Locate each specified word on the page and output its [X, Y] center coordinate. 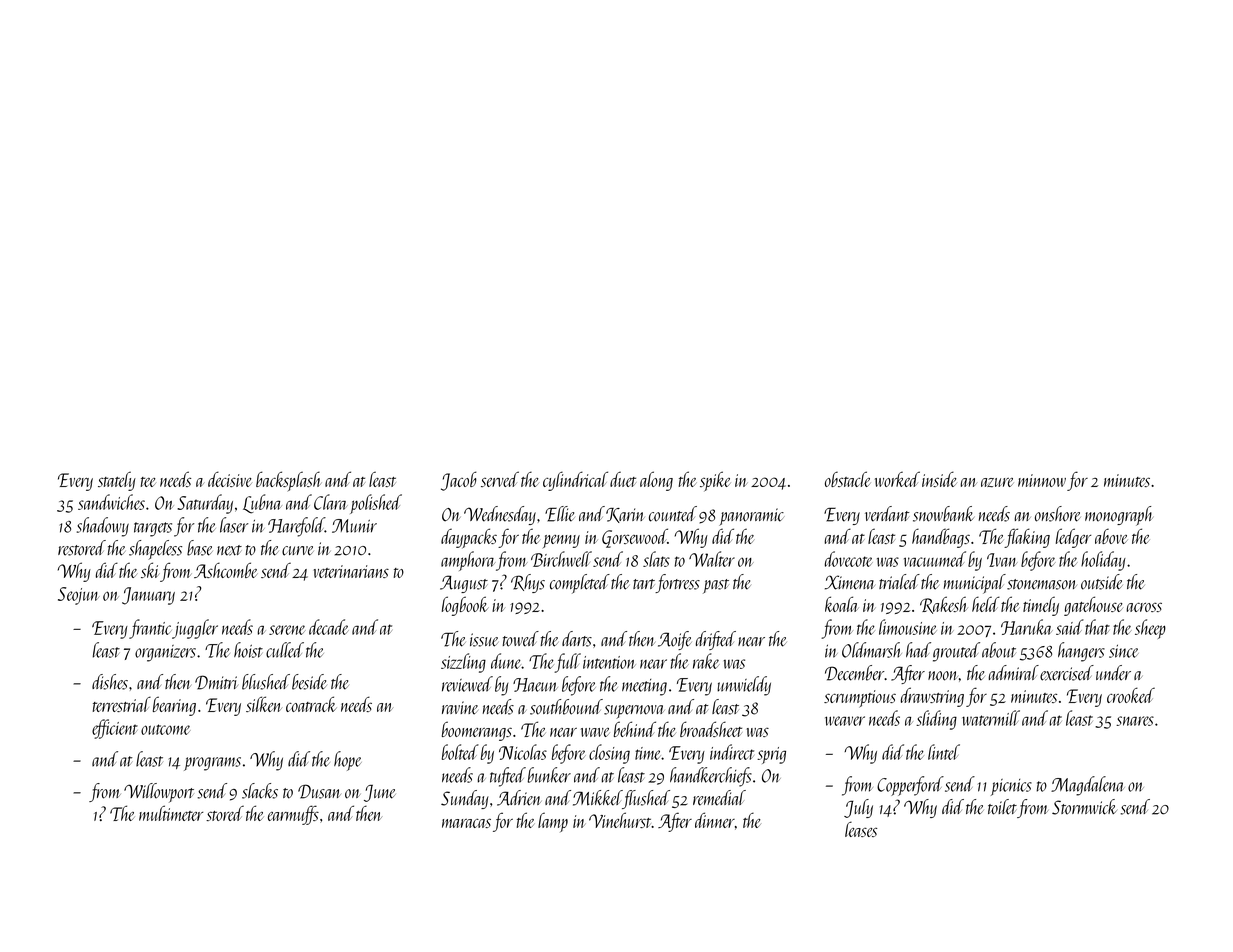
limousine [908, 627]
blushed [266, 682]
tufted [508, 777]
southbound [566, 707]
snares [1135, 721]
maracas [466, 823]
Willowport [159, 793]
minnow [1042, 480]
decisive [230, 479]
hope [348, 761]
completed [580, 584]
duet [623, 479]
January [148, 596]
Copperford [910, 786]
